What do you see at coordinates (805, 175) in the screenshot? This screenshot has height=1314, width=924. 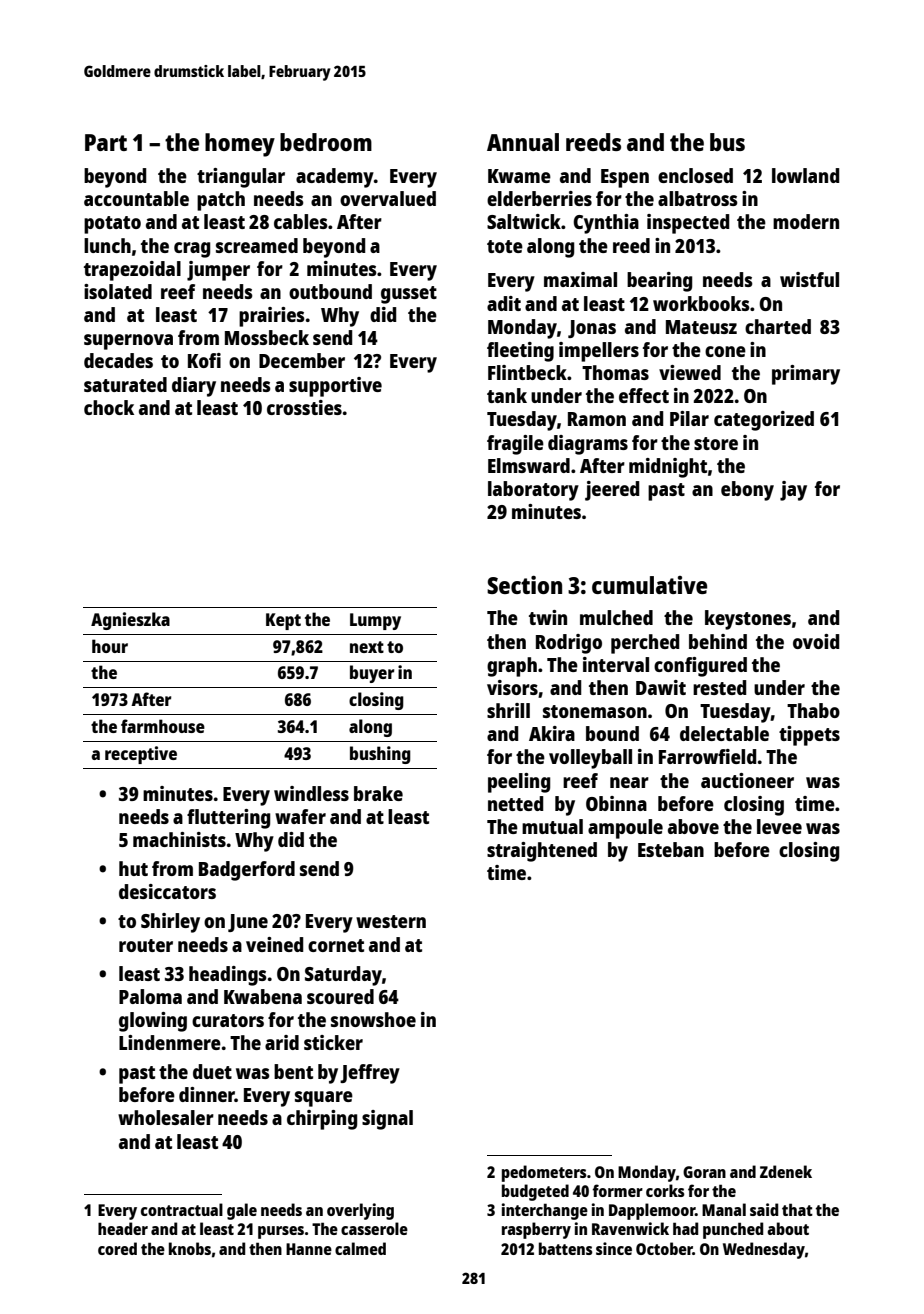 I see `lowland` at bounding box center [805, 175].
